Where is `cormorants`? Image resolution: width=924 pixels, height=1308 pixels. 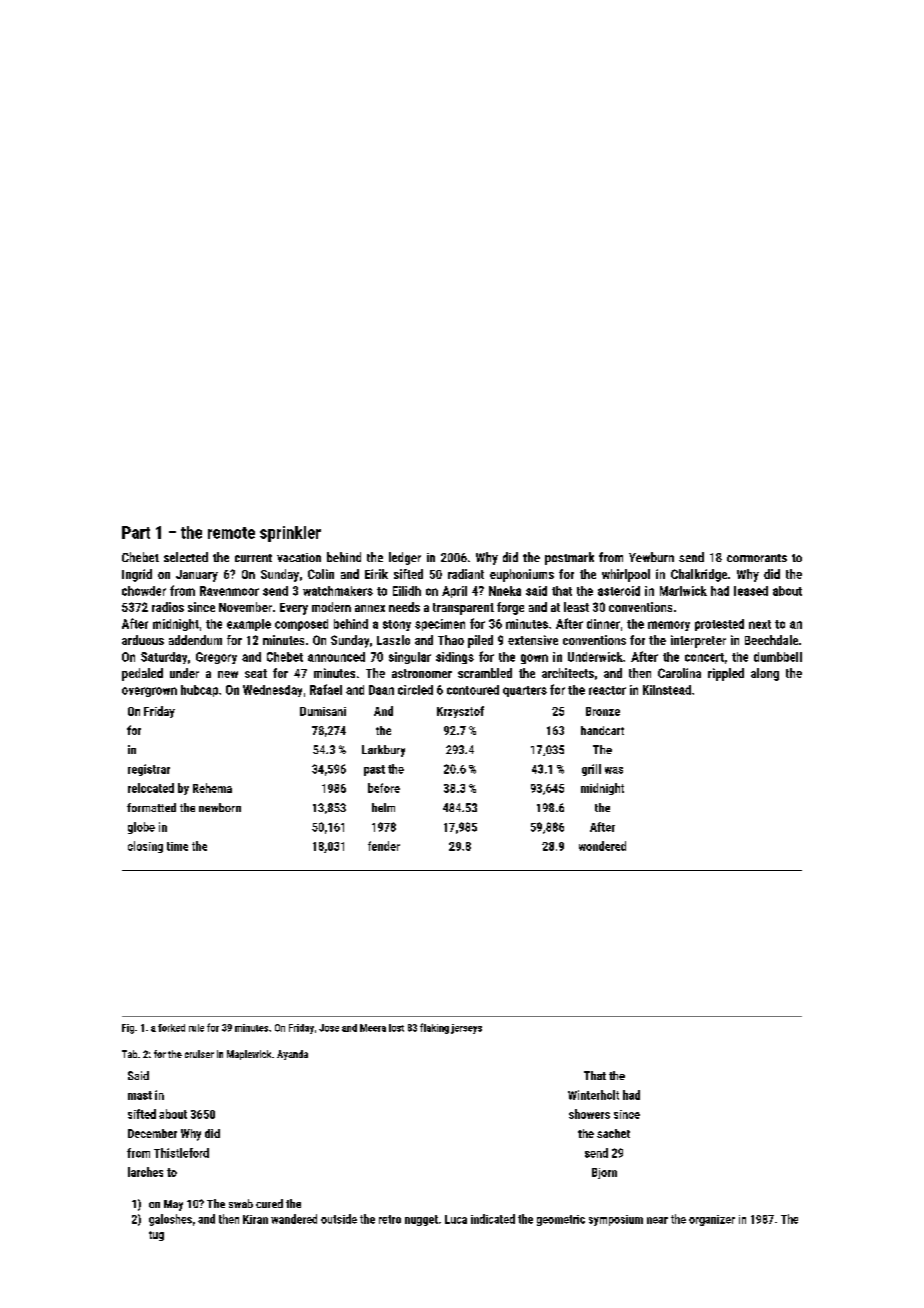 cormorants is located at coordinates (757, 558).
